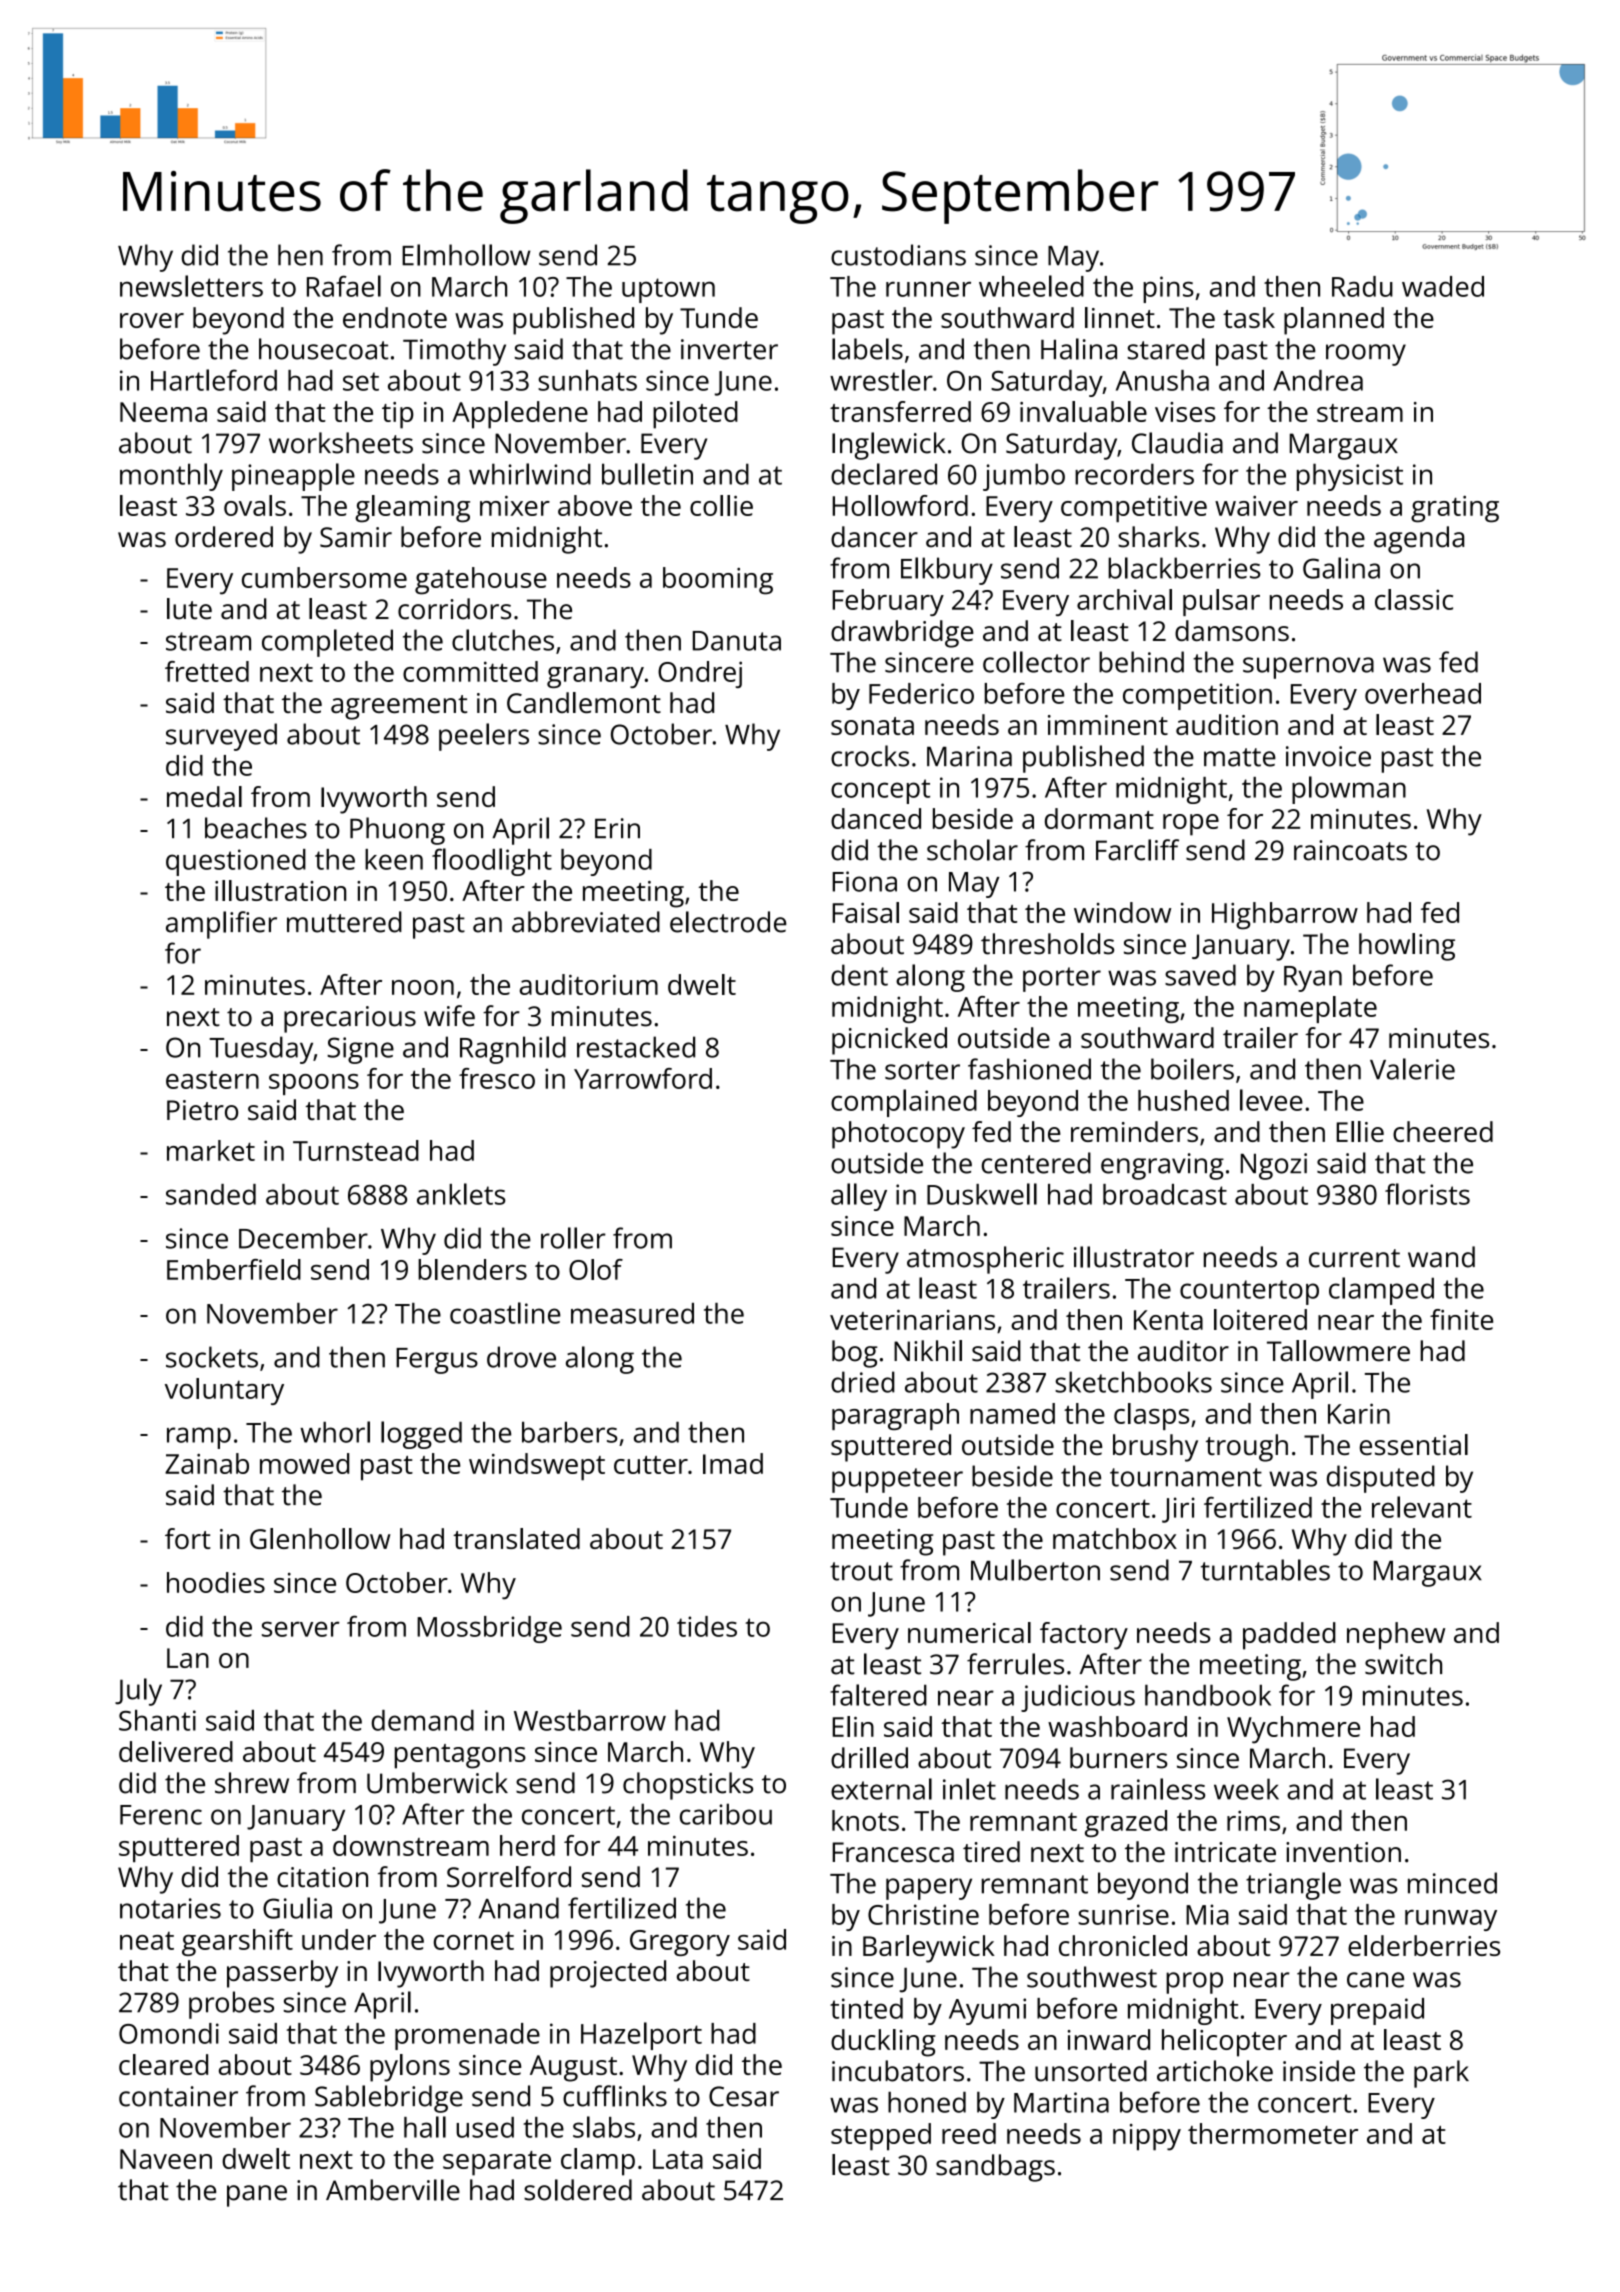 Image resolution: width=1620 pixels, height=2292 pixels. I want to click on custodians, so click(898, 255).
